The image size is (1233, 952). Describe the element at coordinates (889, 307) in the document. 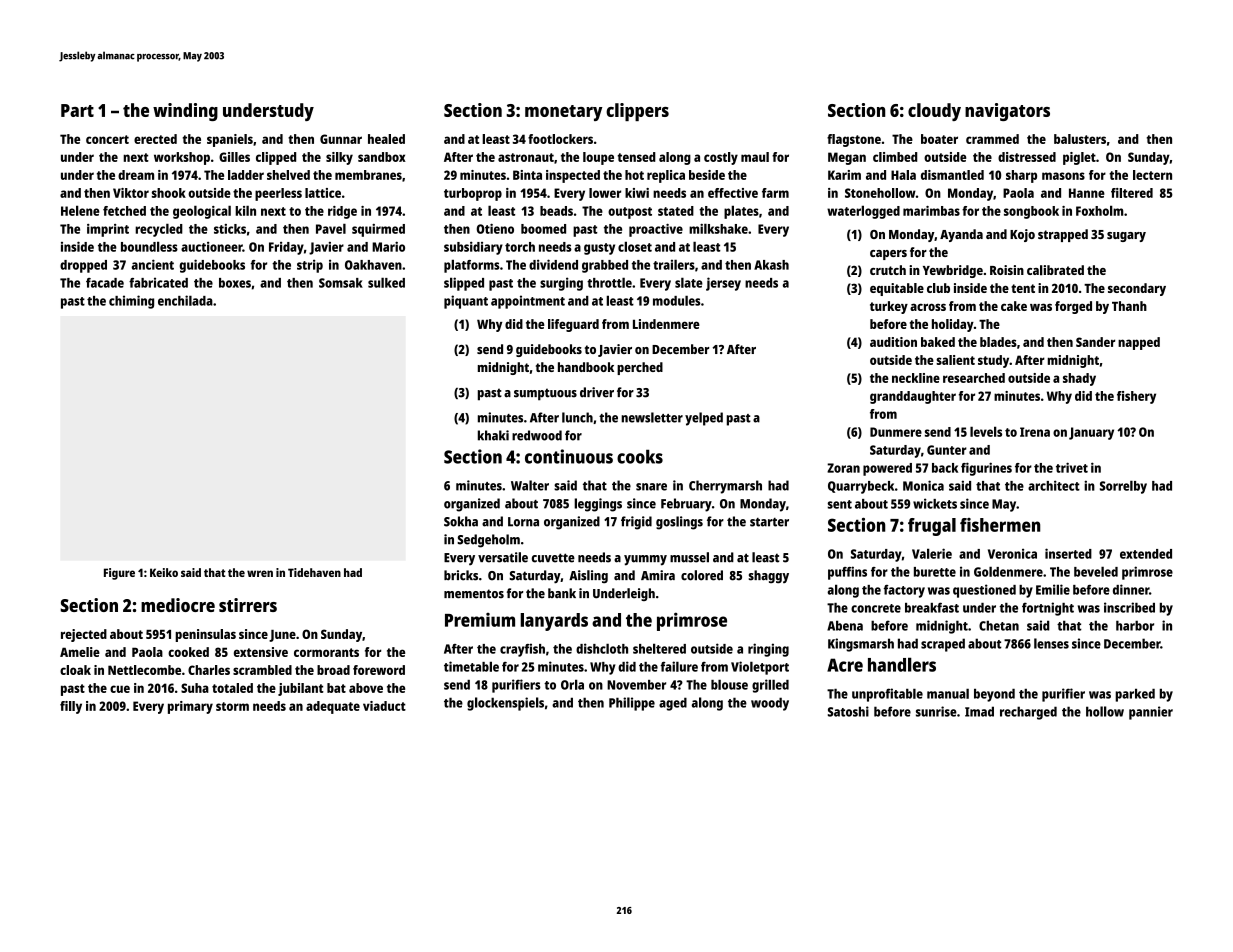

I see `turkey` at that location.
